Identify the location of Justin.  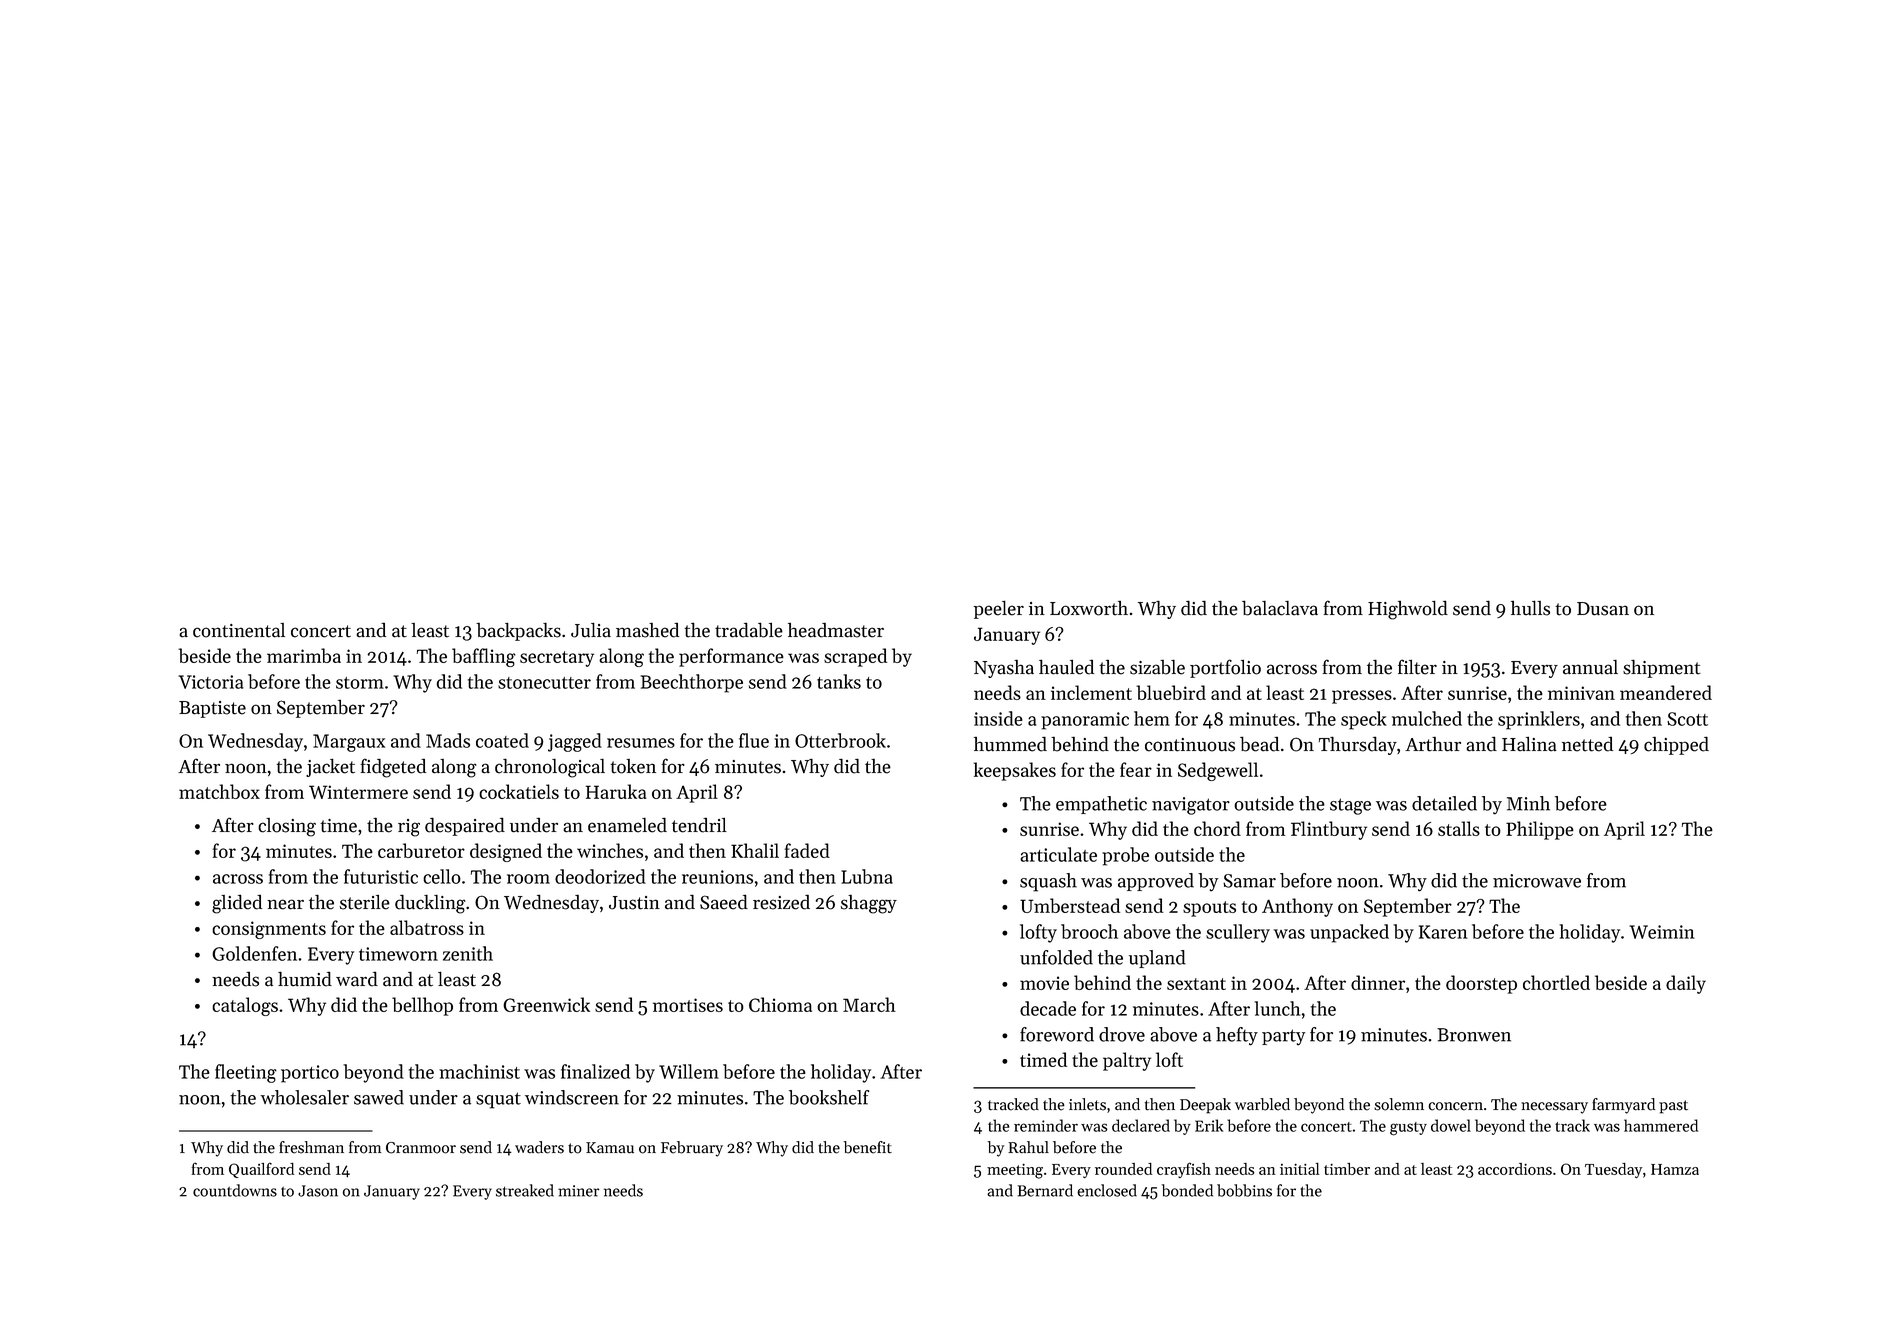
(634, 903).
